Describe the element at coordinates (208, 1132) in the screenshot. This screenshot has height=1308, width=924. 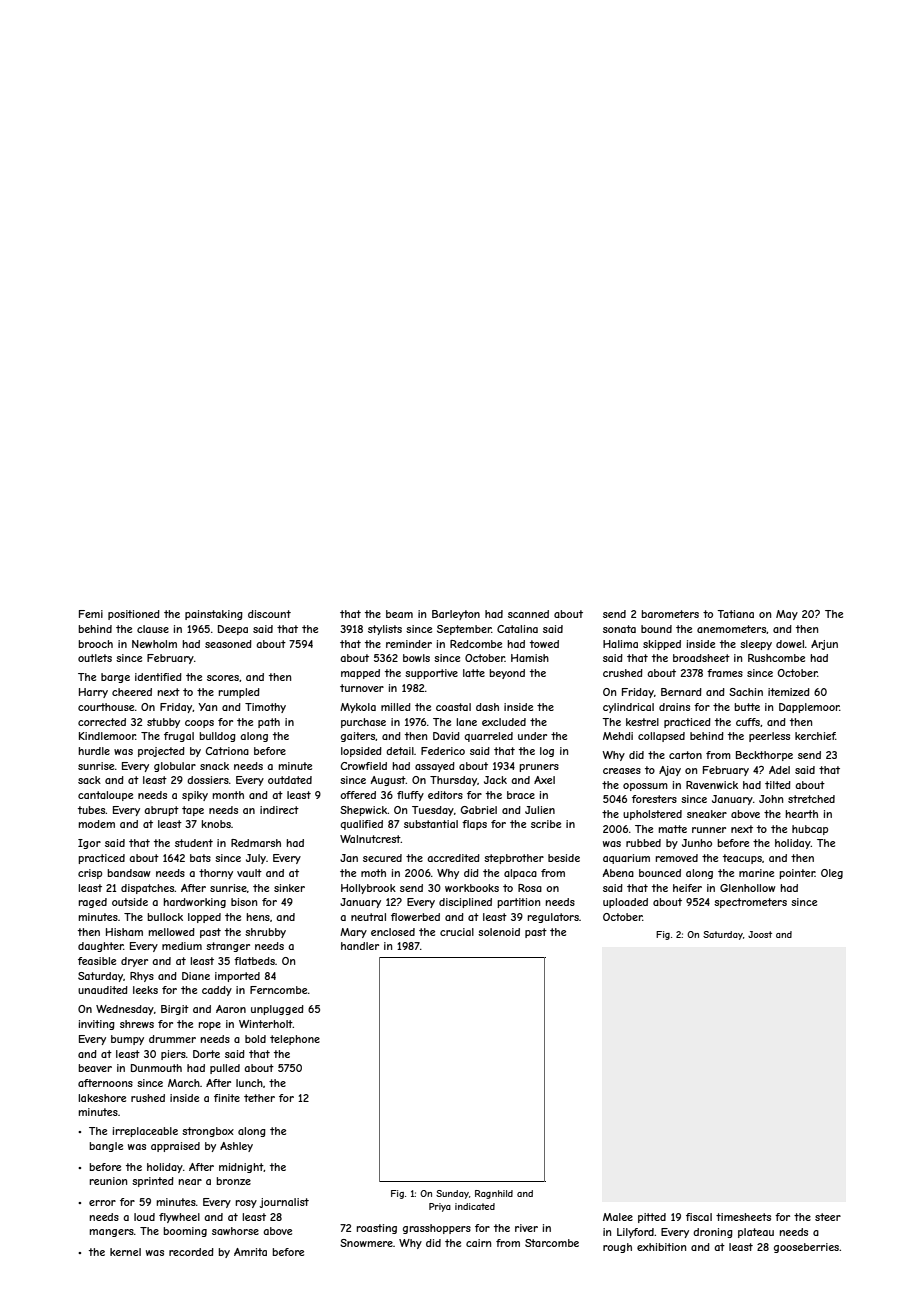
I see `strongbox` at that location.
